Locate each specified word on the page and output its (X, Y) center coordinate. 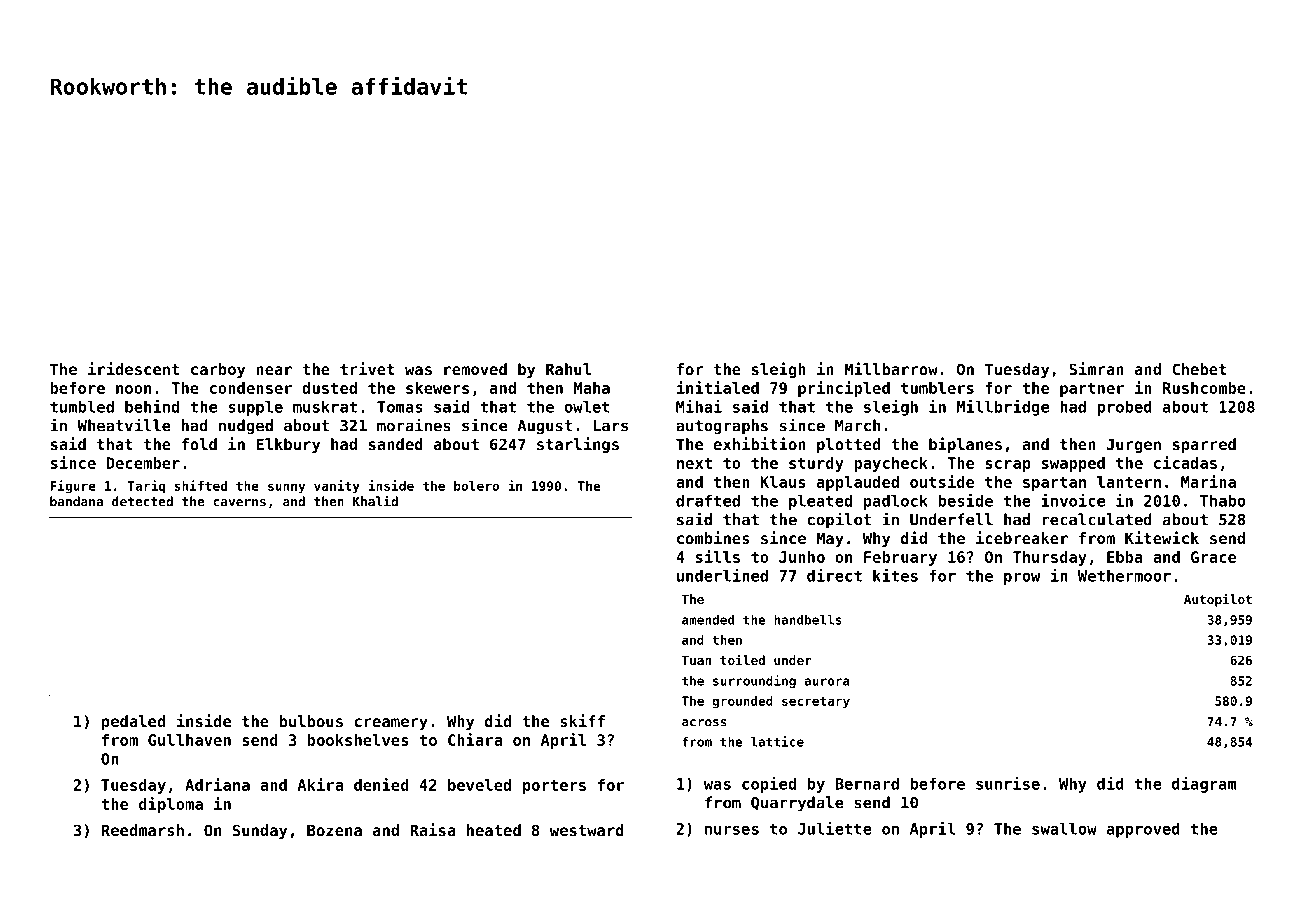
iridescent (133, 368)
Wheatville (124, 425)
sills (718, 556)
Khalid (375, 501)
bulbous (311, 721)
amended (708, 620)
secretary (816, 703)
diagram (1204, 785)
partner (1092, 390)
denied (381, 784)
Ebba (1125, 557)
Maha (592, 388)
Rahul (568, 369)
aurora (826, 682)
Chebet (1199, 369)
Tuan (696, 660)
